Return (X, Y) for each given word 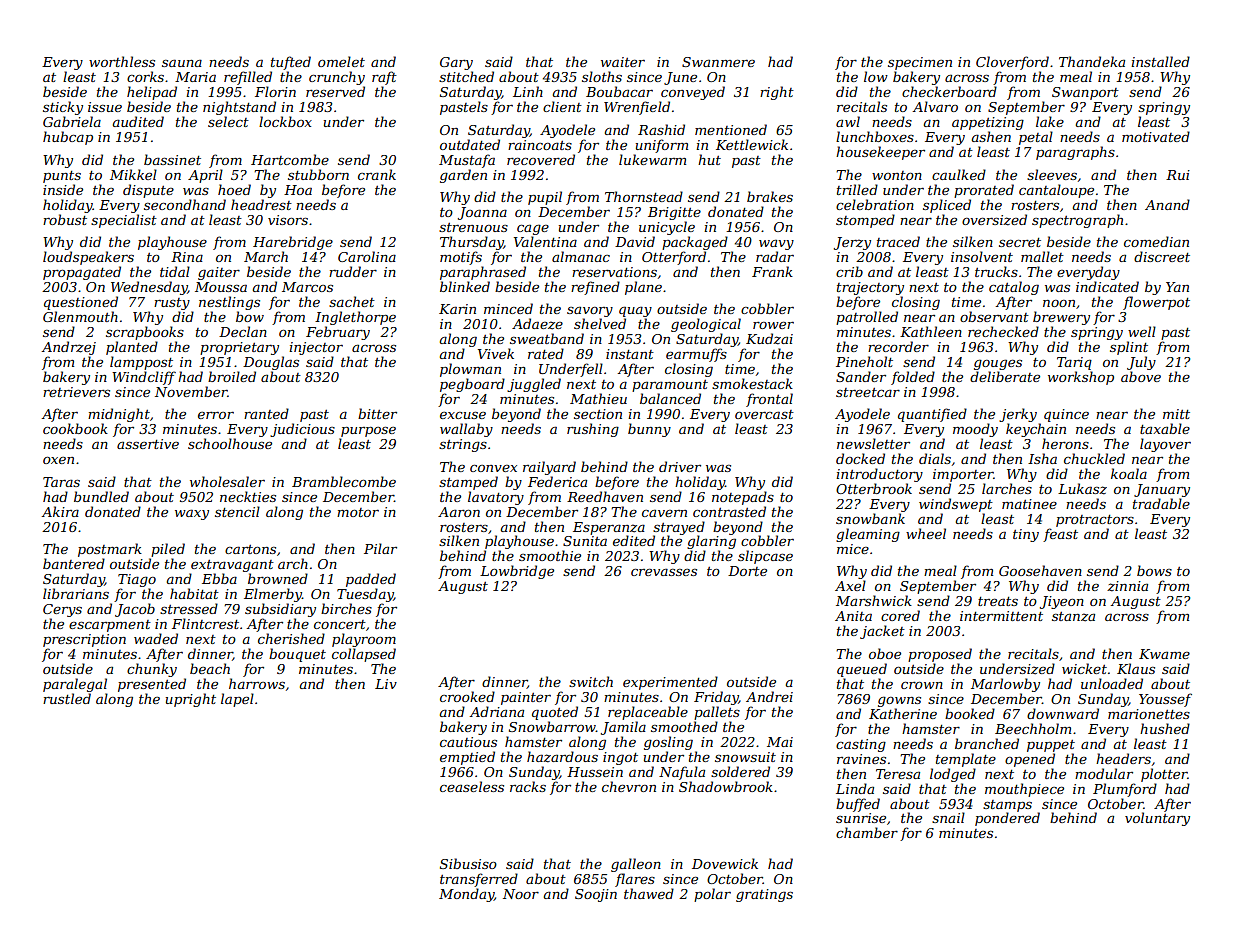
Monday (466, 895)
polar (712, 895)
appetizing (988, 123)
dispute (148, 191)
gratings (764, 895)
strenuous (473, 227)
